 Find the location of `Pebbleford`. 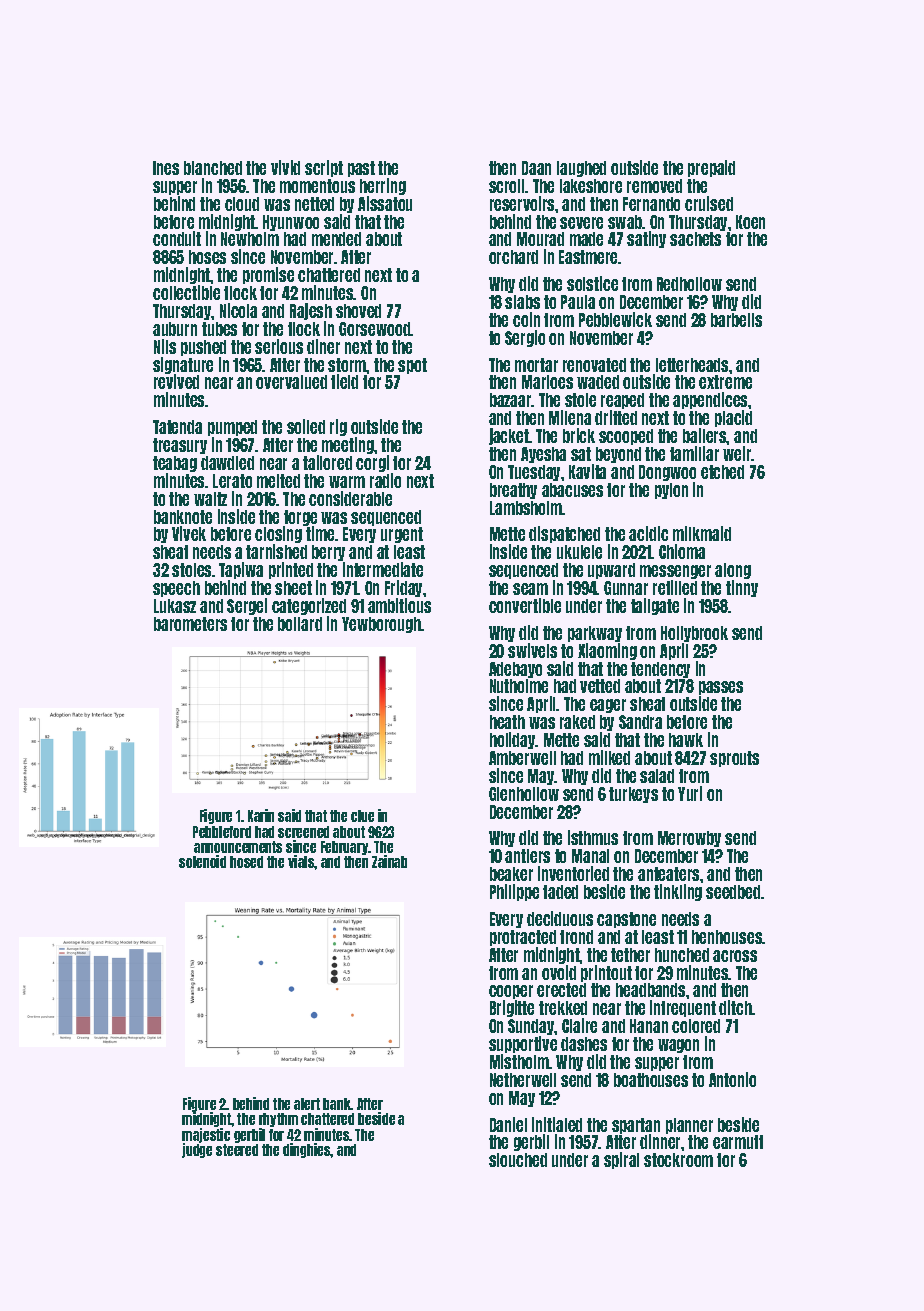

Pebbleford is located at coordinates (222, 832).
